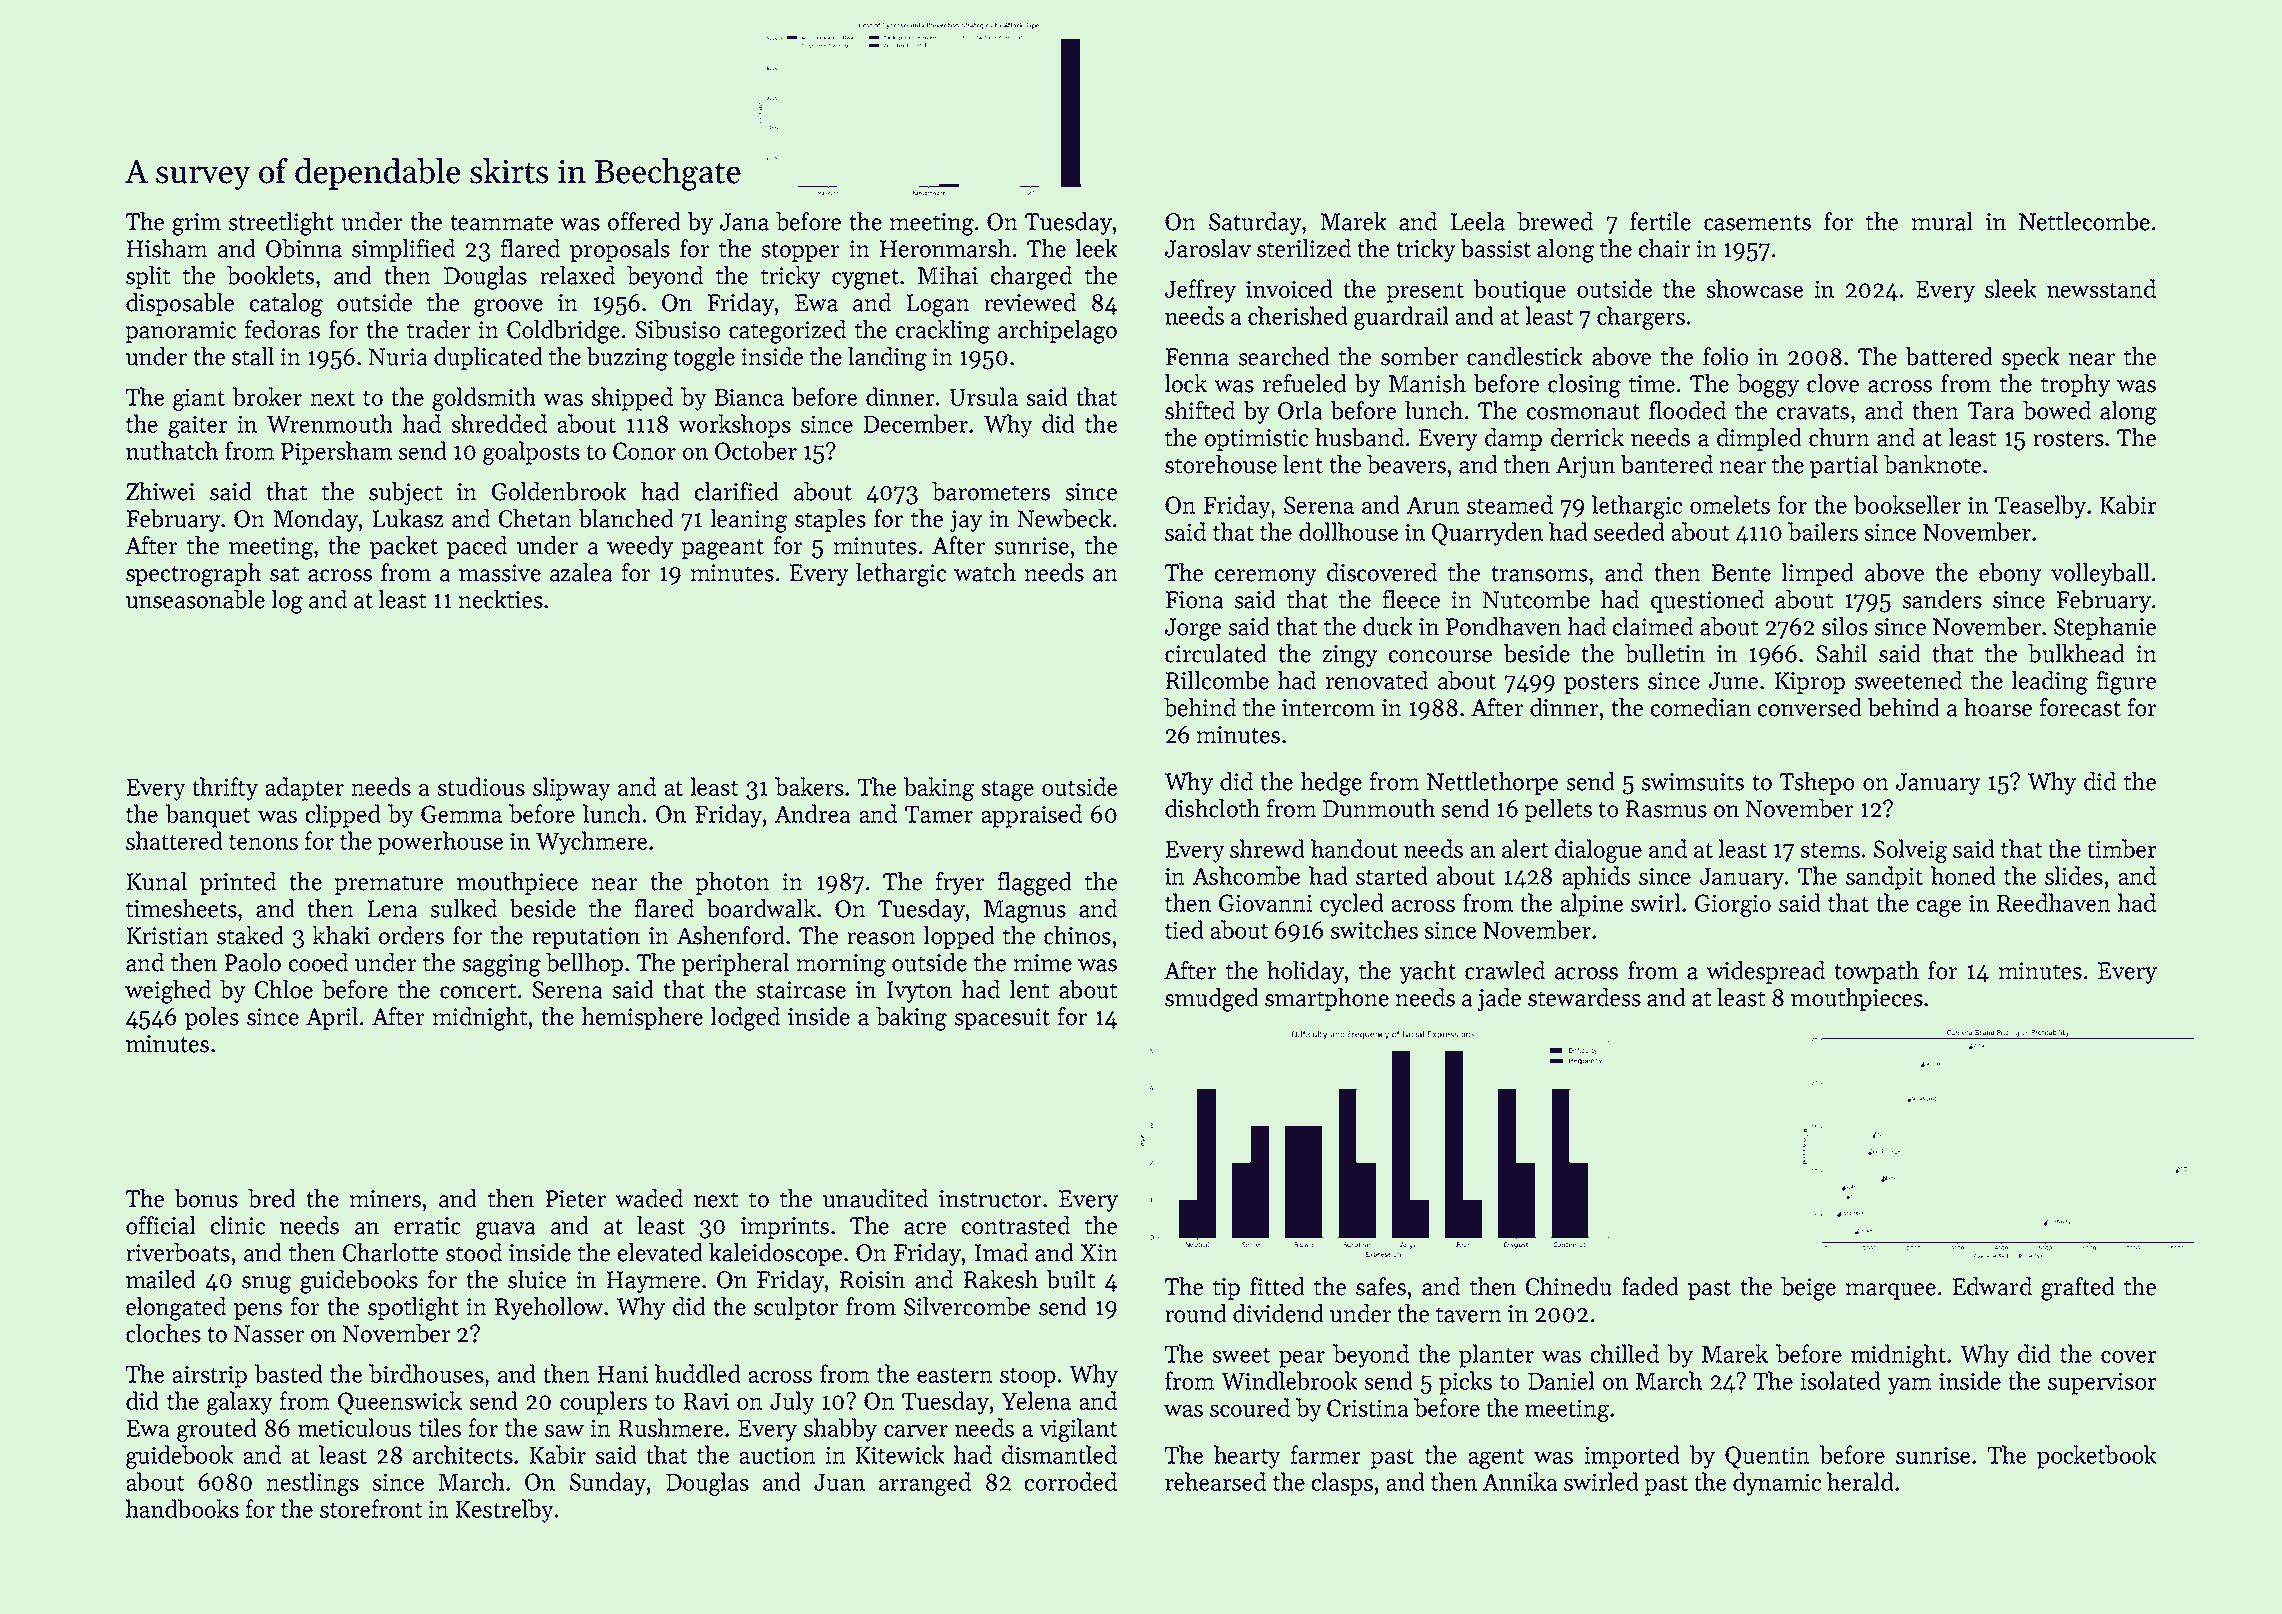 This image has width=2282, height=1614. Describe the element at coordinates (1733, 905) in the image. I see `Giorgio` at that location.
